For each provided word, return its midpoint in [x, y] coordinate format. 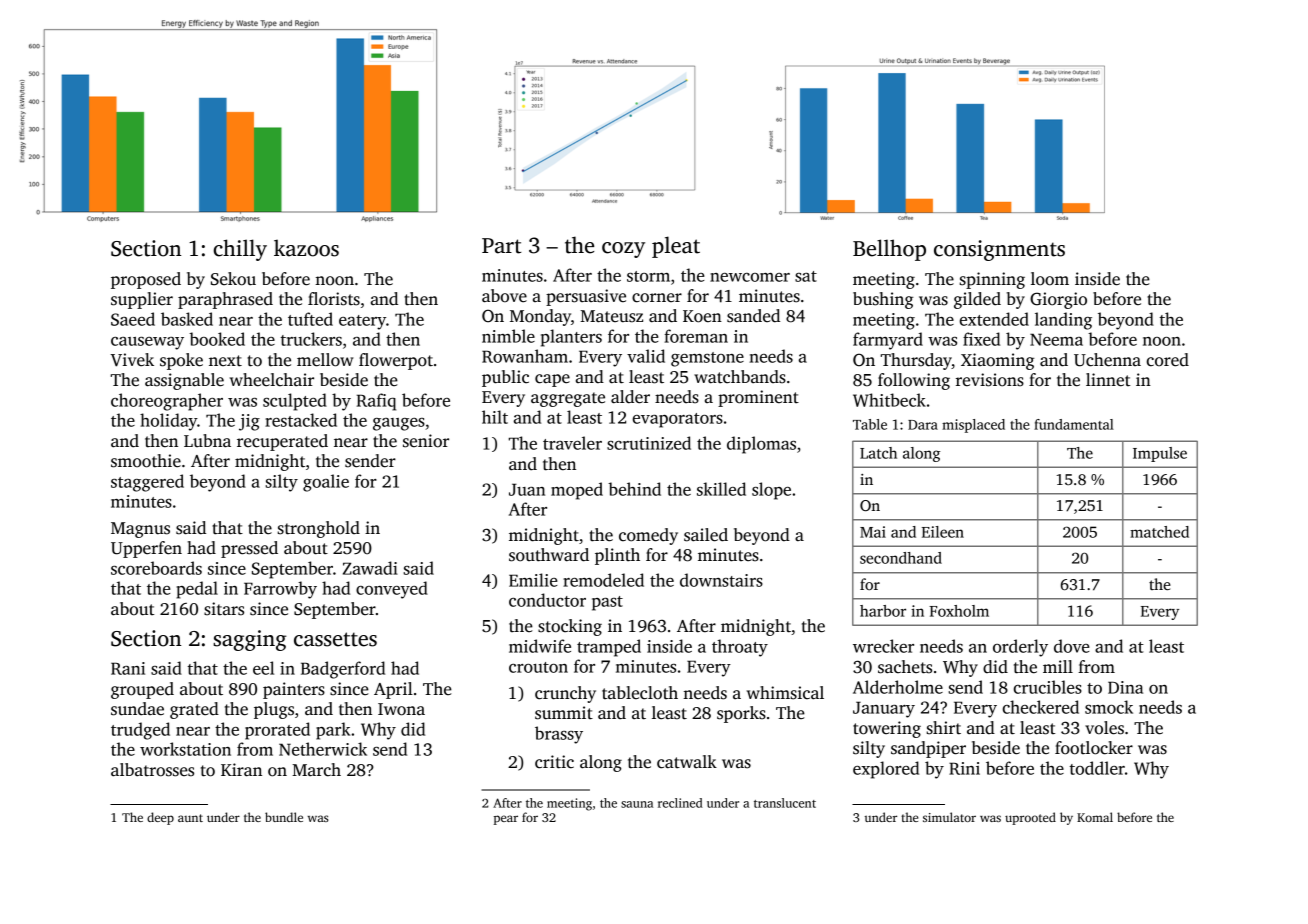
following [914, 381]
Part [501, 246]
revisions [990, 380]
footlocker [1094, 748]
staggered [147, 483]
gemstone [707, 359]
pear [506, 820]
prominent [758, 398]
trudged [140, 731]
